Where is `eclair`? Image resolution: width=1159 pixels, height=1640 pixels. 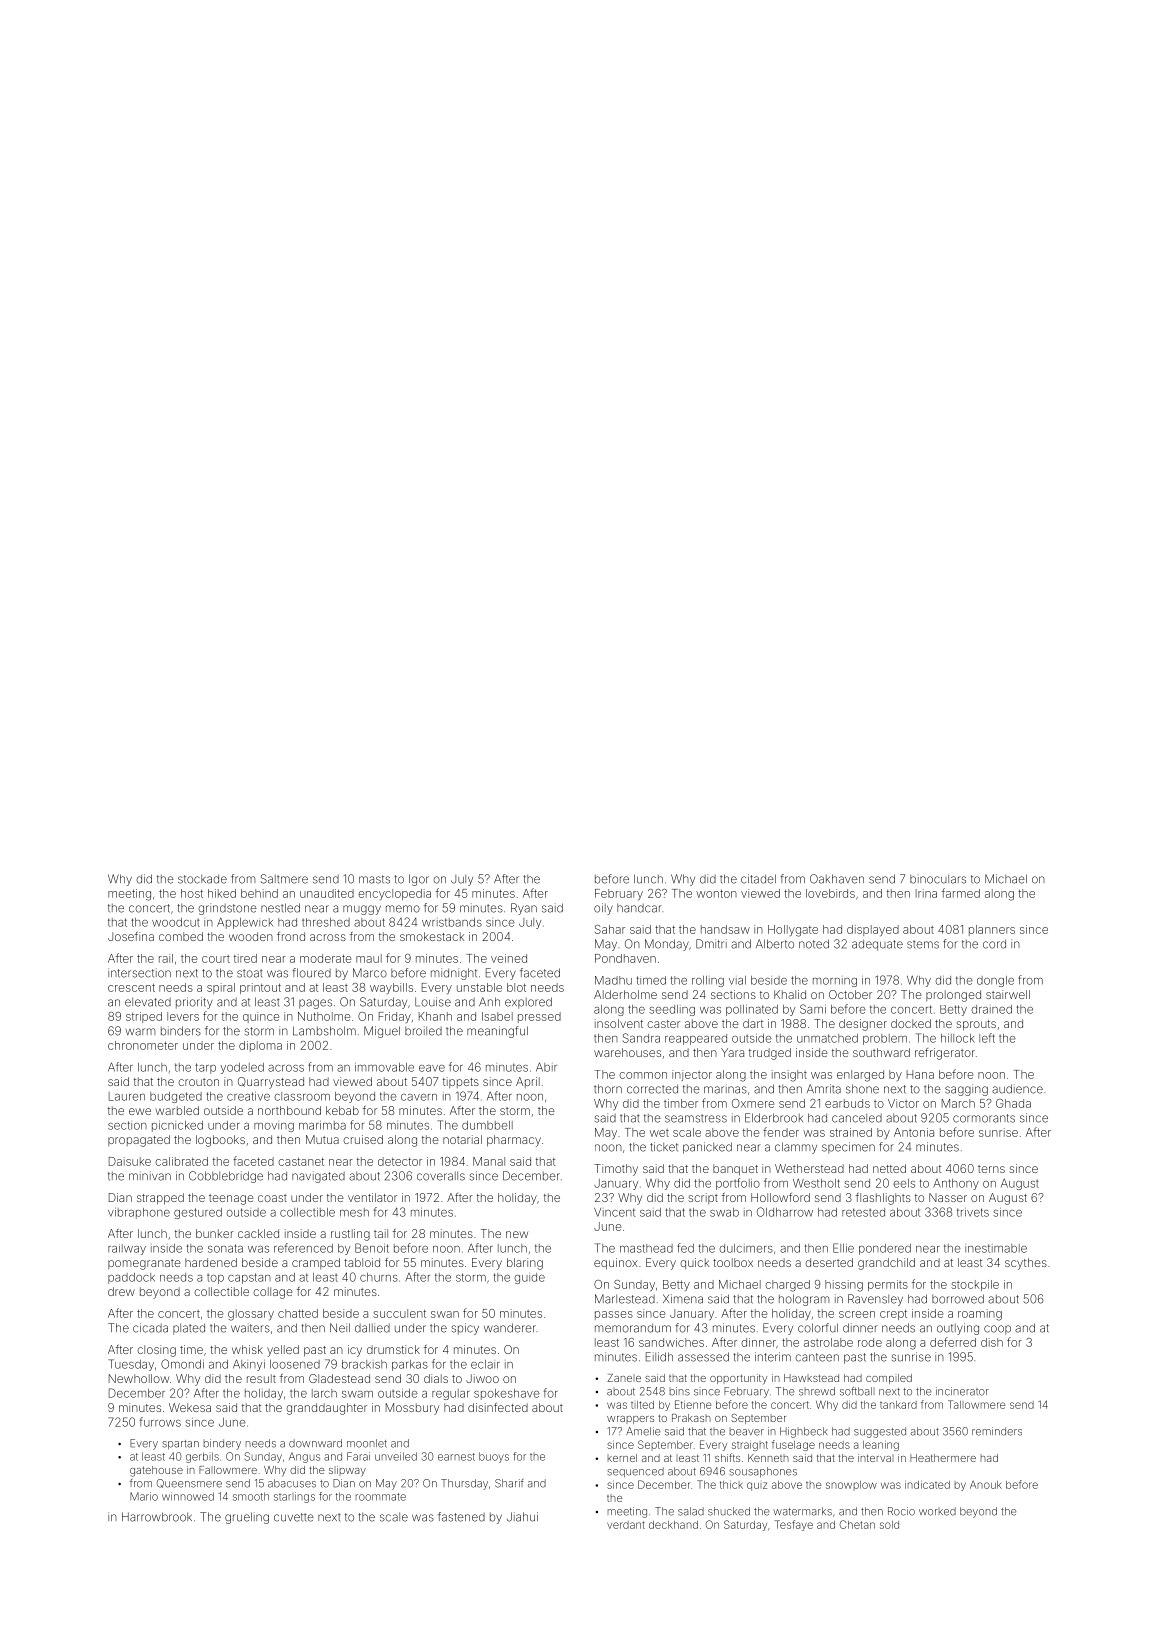 eclair is located at coordinates (485, 1364).
